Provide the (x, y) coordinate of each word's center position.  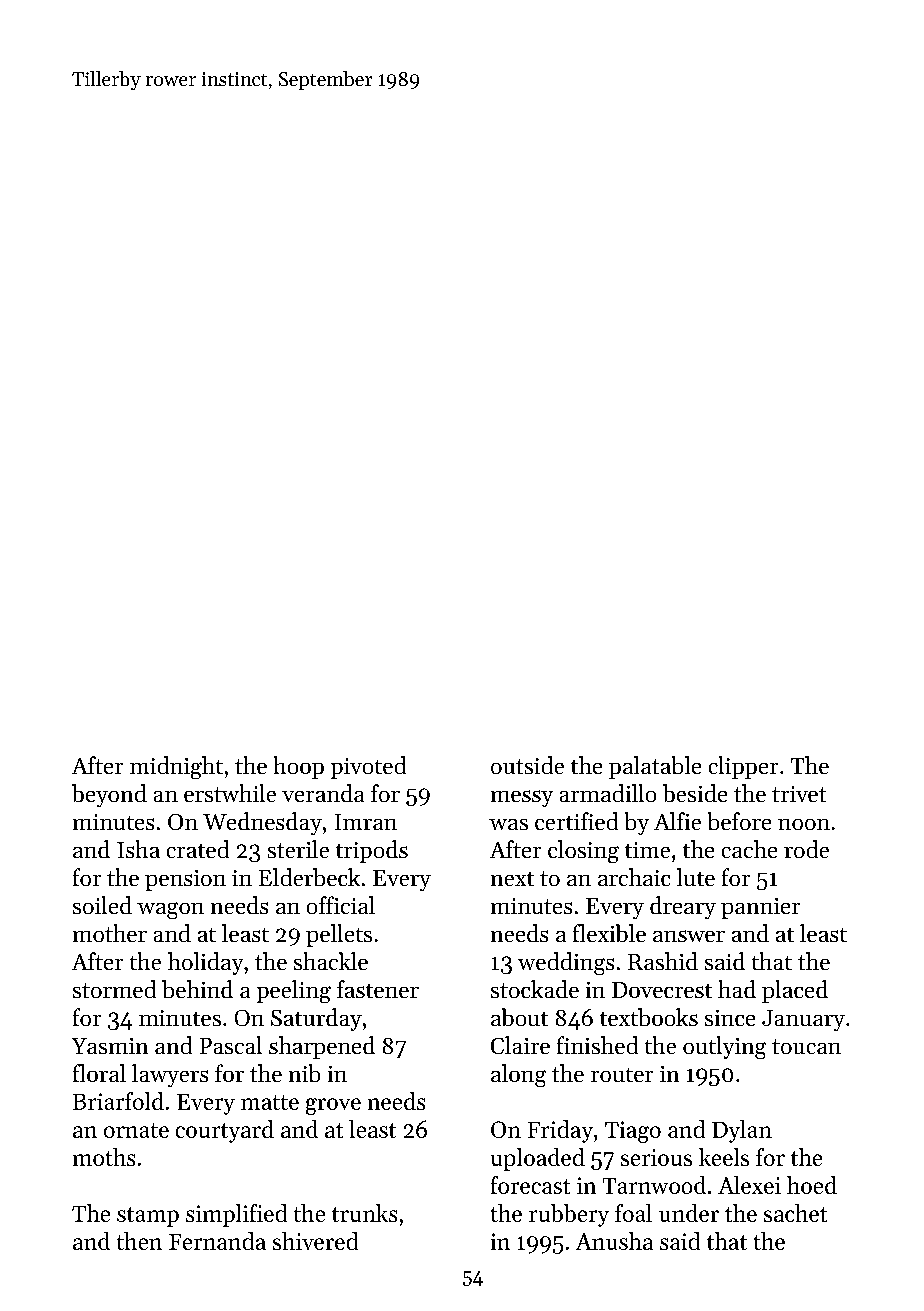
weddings (566, 963)
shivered (315, 1241)
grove (333, 1106)
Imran (366, 822)
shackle (331, 961)
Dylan (742, 1131)
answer (689, 936)
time (647, 850)
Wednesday (262, 823)
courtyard (225, 1131)
